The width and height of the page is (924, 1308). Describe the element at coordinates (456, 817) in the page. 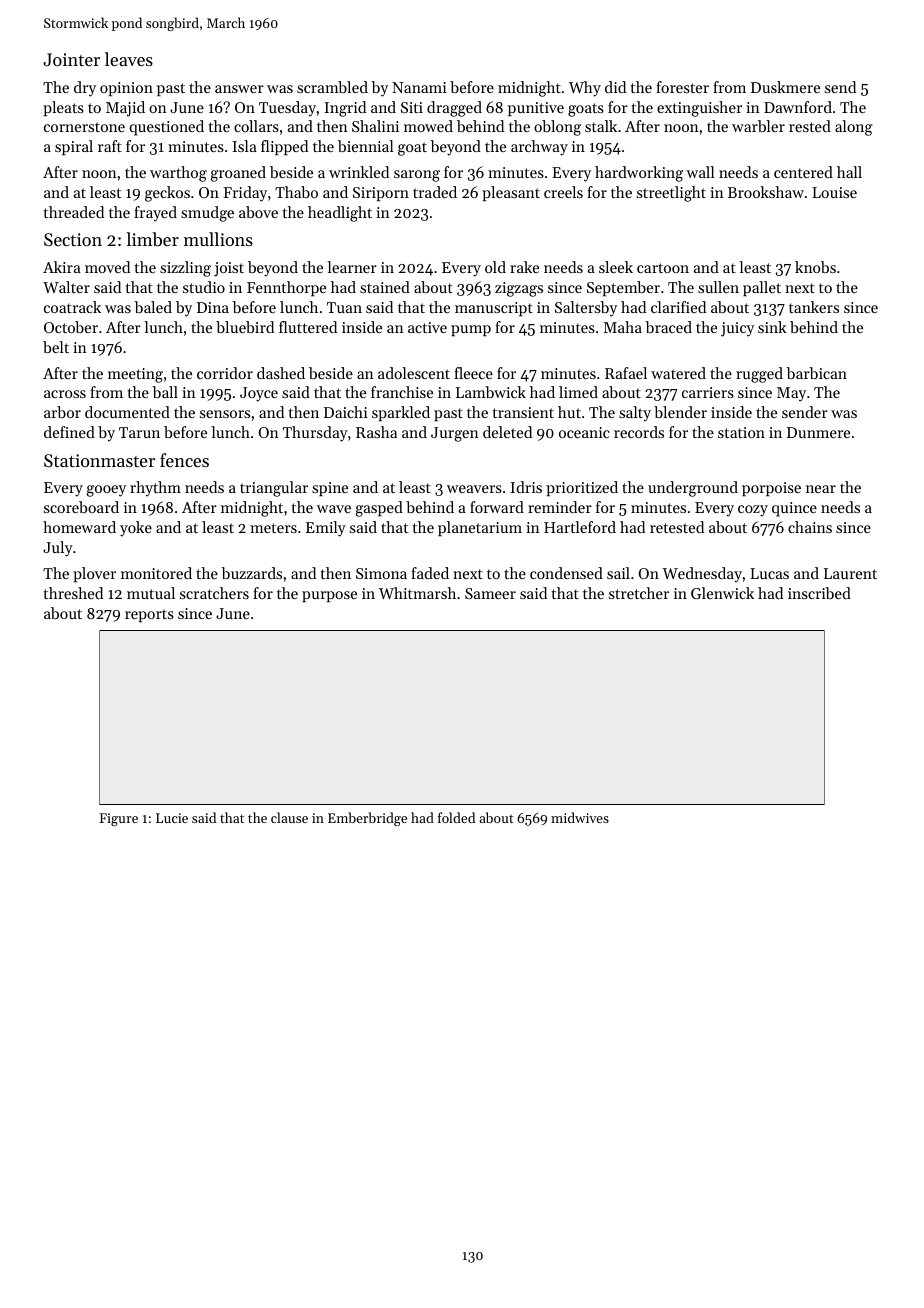

I see `folded` at that location.
